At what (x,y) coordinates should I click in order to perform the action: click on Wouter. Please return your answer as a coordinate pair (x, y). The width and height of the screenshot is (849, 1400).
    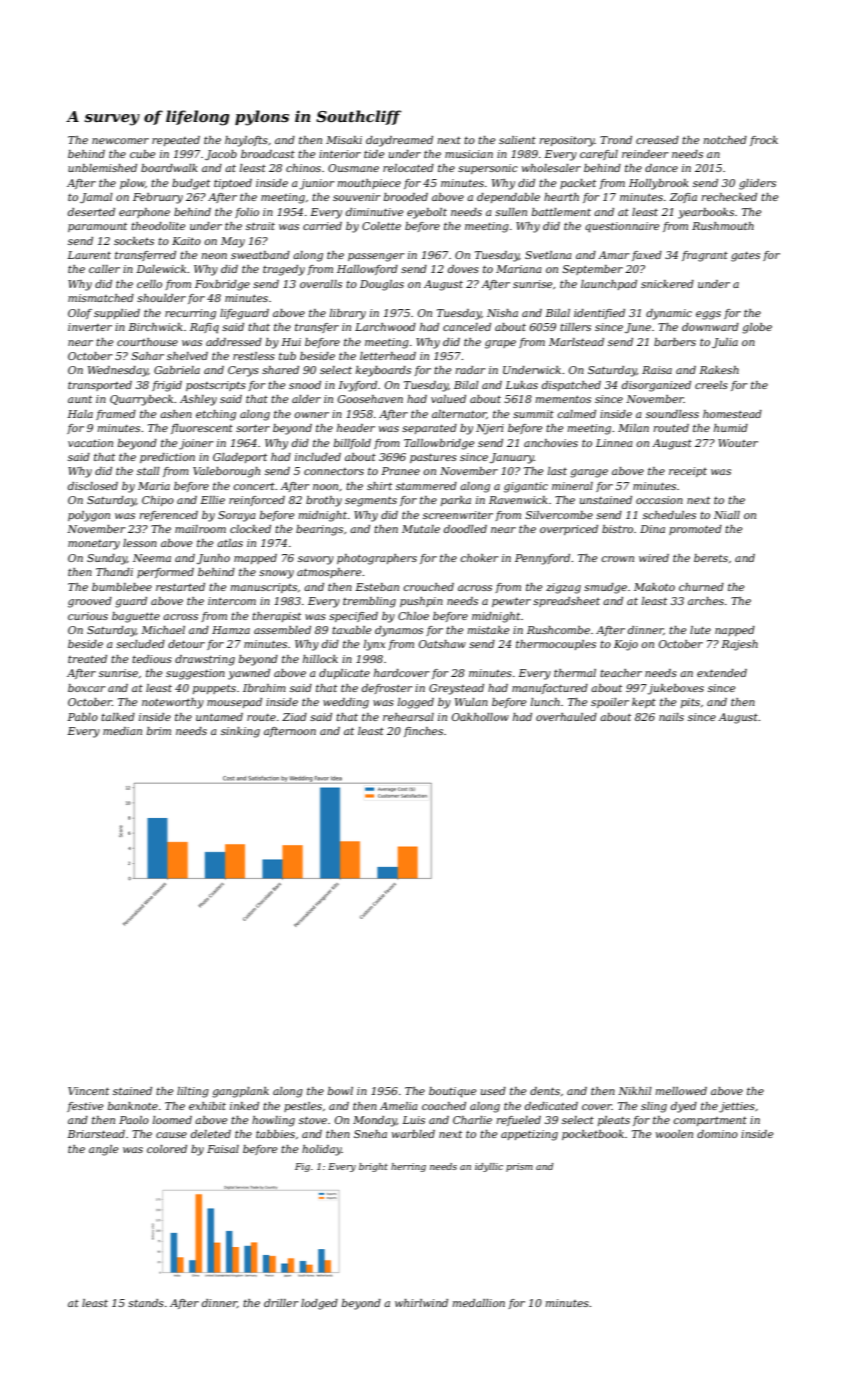
    Looking at the image, I should click on (738, 443).
